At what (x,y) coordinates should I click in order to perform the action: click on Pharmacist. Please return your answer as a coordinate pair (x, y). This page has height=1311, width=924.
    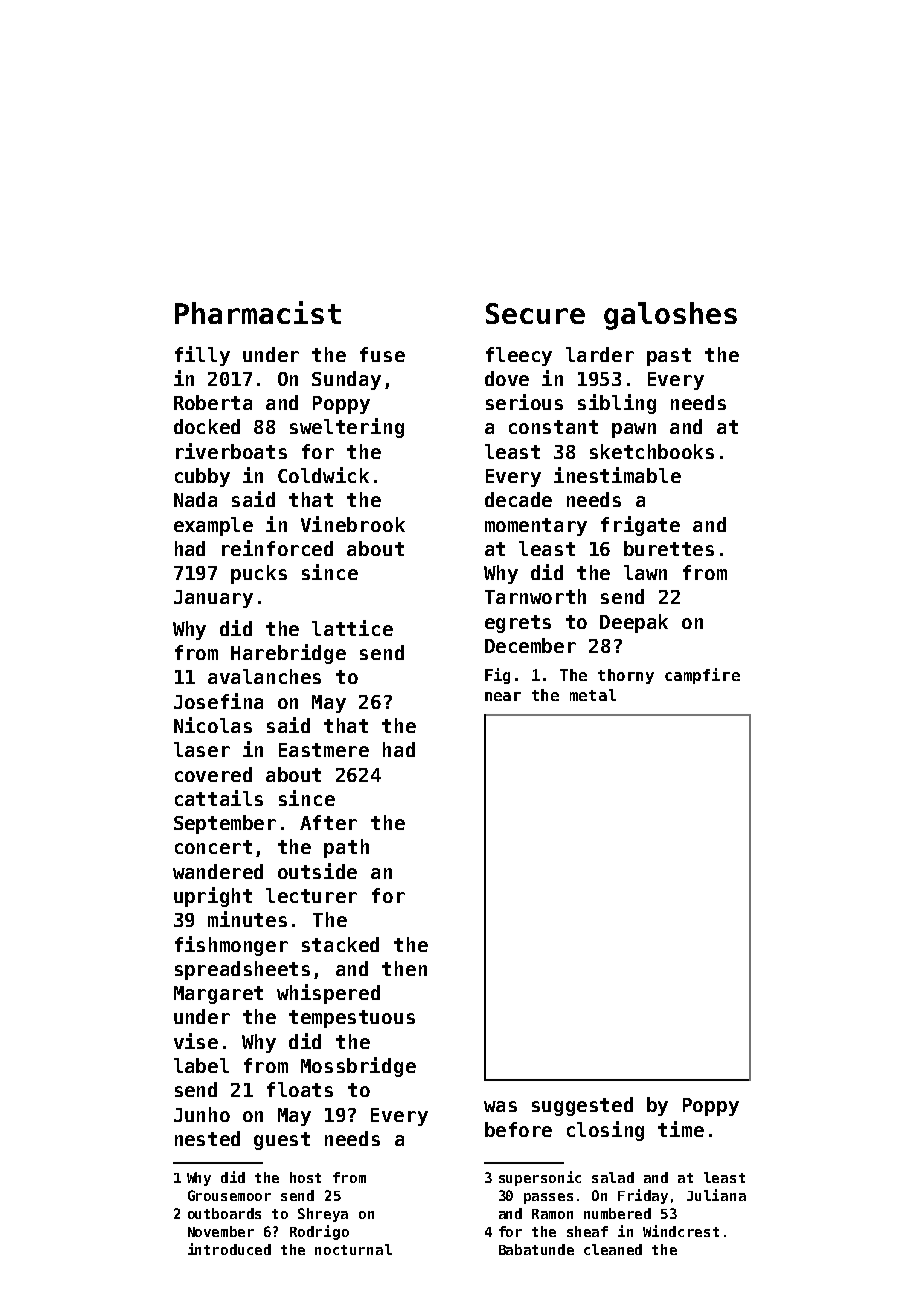
    Looking at the image, I should click on (258, 312).
